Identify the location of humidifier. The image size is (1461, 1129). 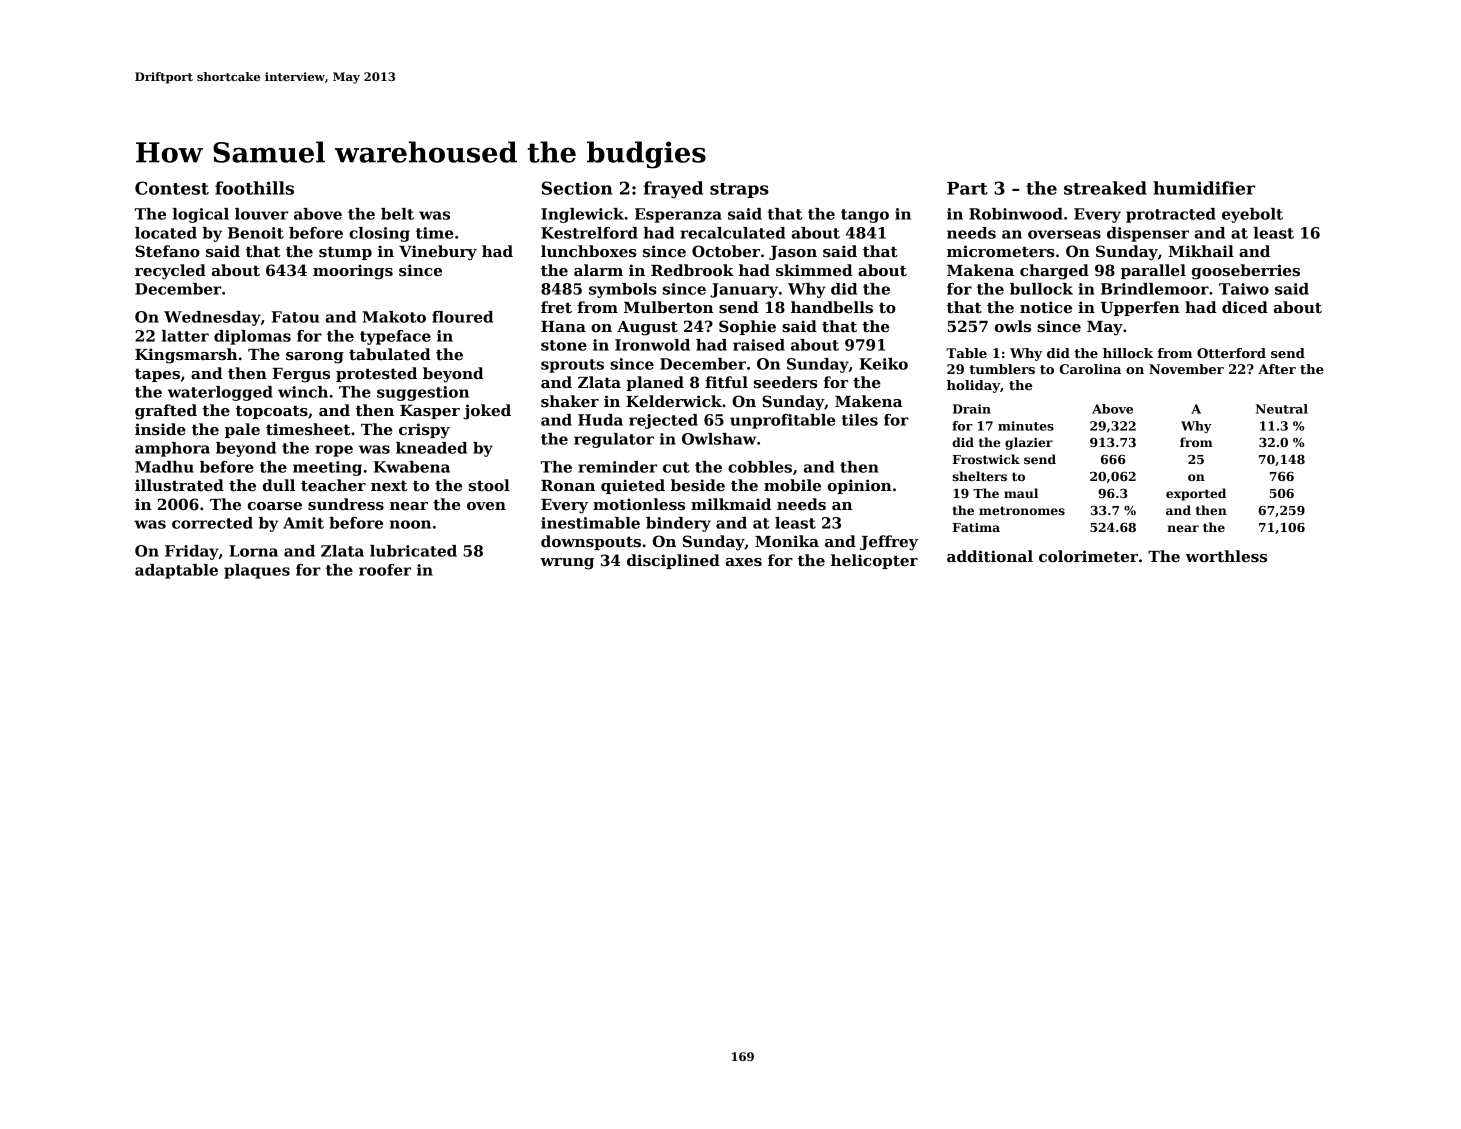
(1204, 188).
